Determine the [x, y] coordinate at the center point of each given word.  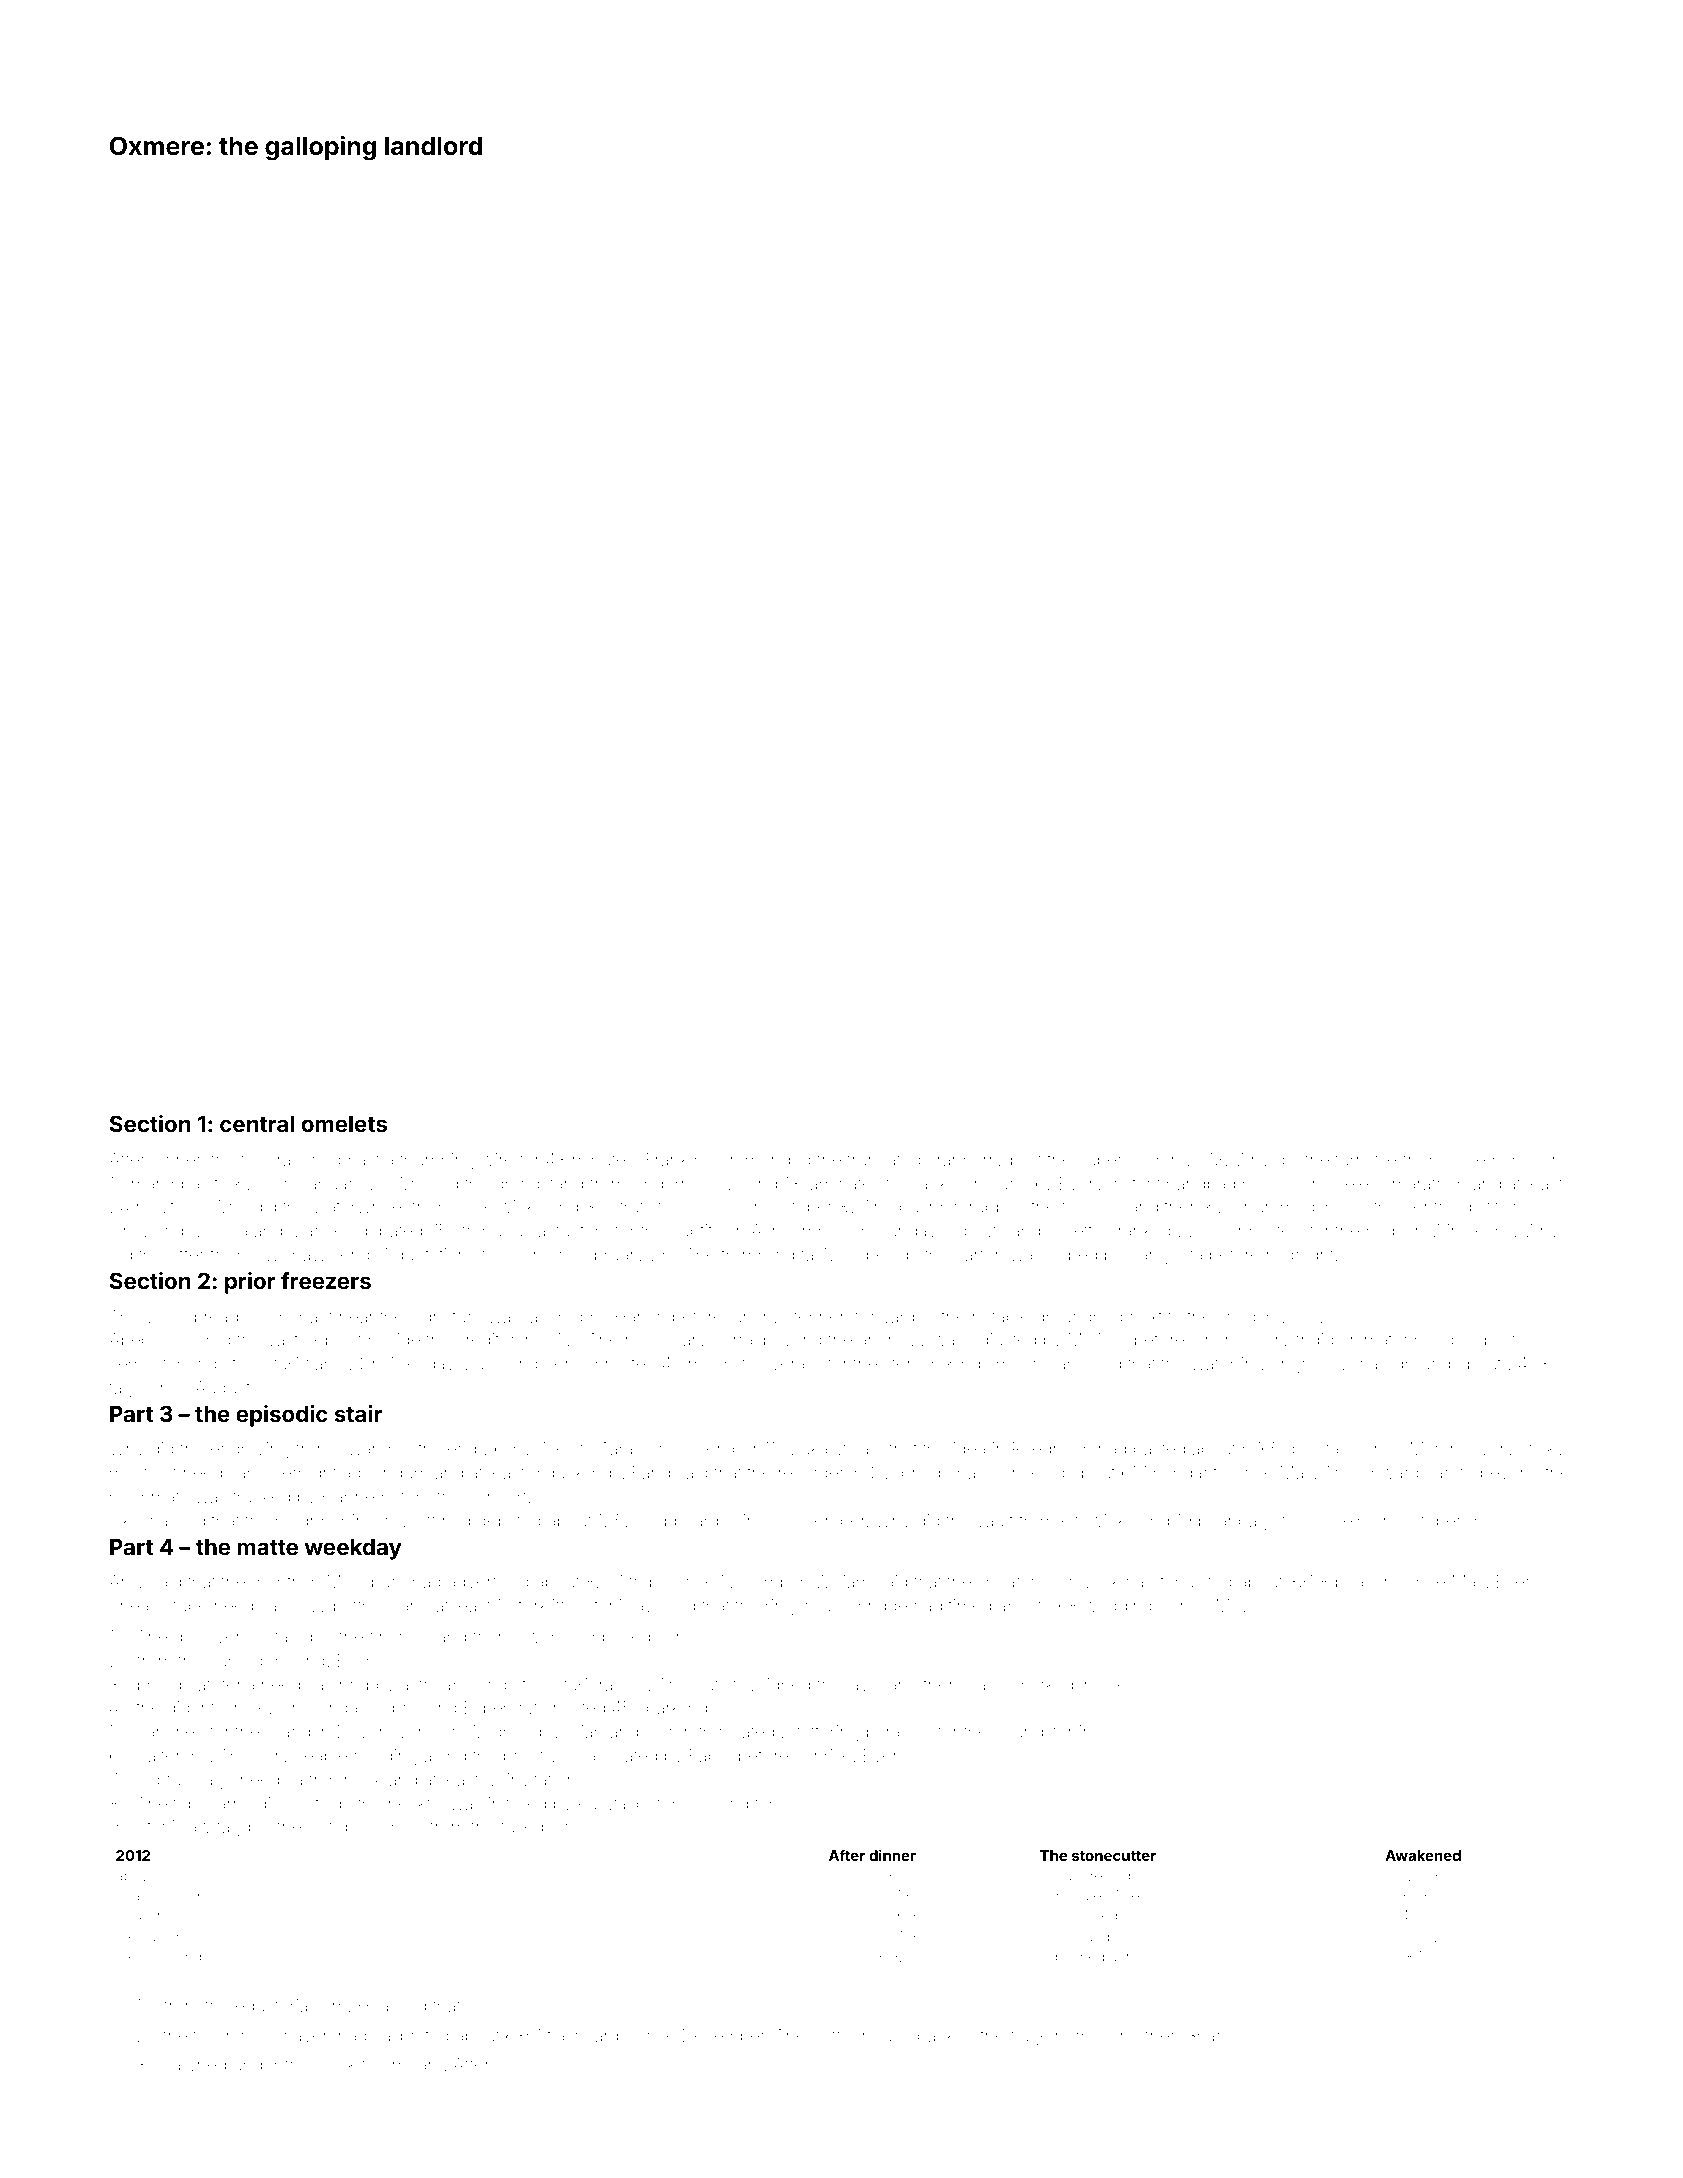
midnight [1300, 1256]
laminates [843, 1183]
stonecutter [1114, 1856]
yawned [195, 2066]
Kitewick [1093, 1520]
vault [995, 1520]
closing [720, 1805]
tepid [192, 1805]
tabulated [1195, 1581]
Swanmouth [384, 1448]
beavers [1366, 1581]
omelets [344, 1124]
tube [190, 1605]
